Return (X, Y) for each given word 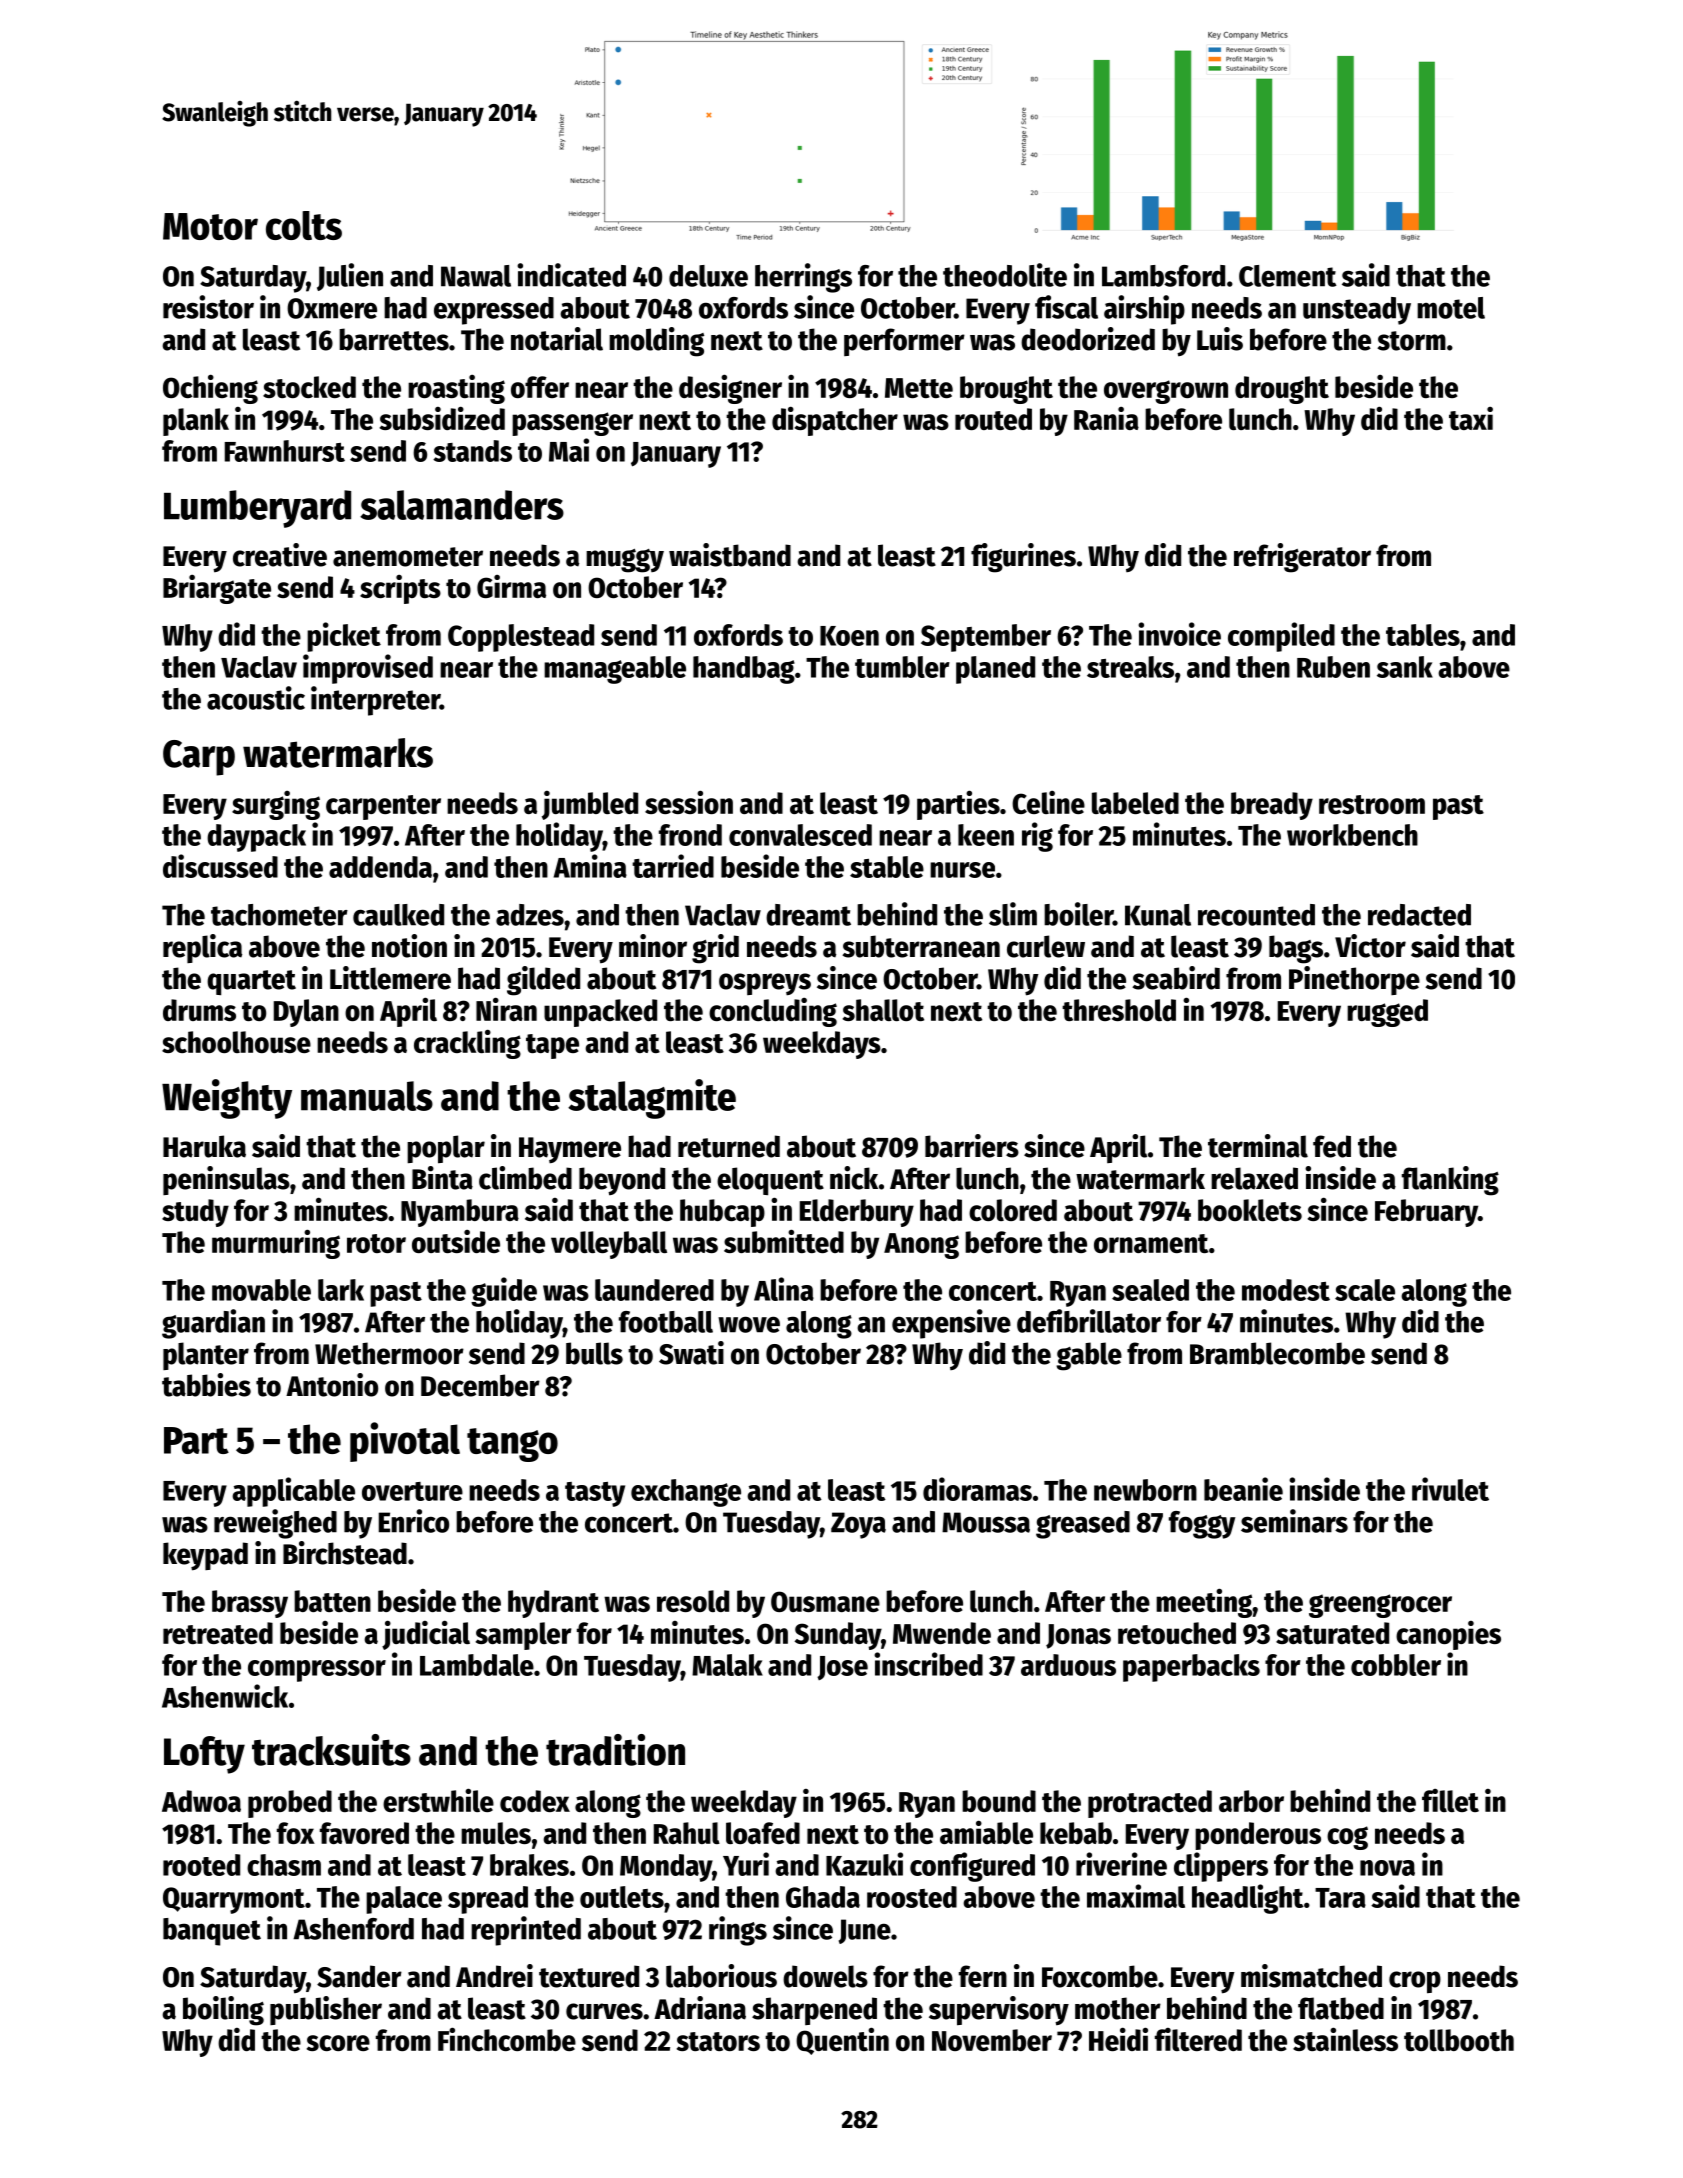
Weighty (227, 1099)
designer (730, 389)
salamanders (462, 505)
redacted (1419, 915)
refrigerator (1302, 558)
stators (718, 2041)
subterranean (921, 946)
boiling (223, 2011)
